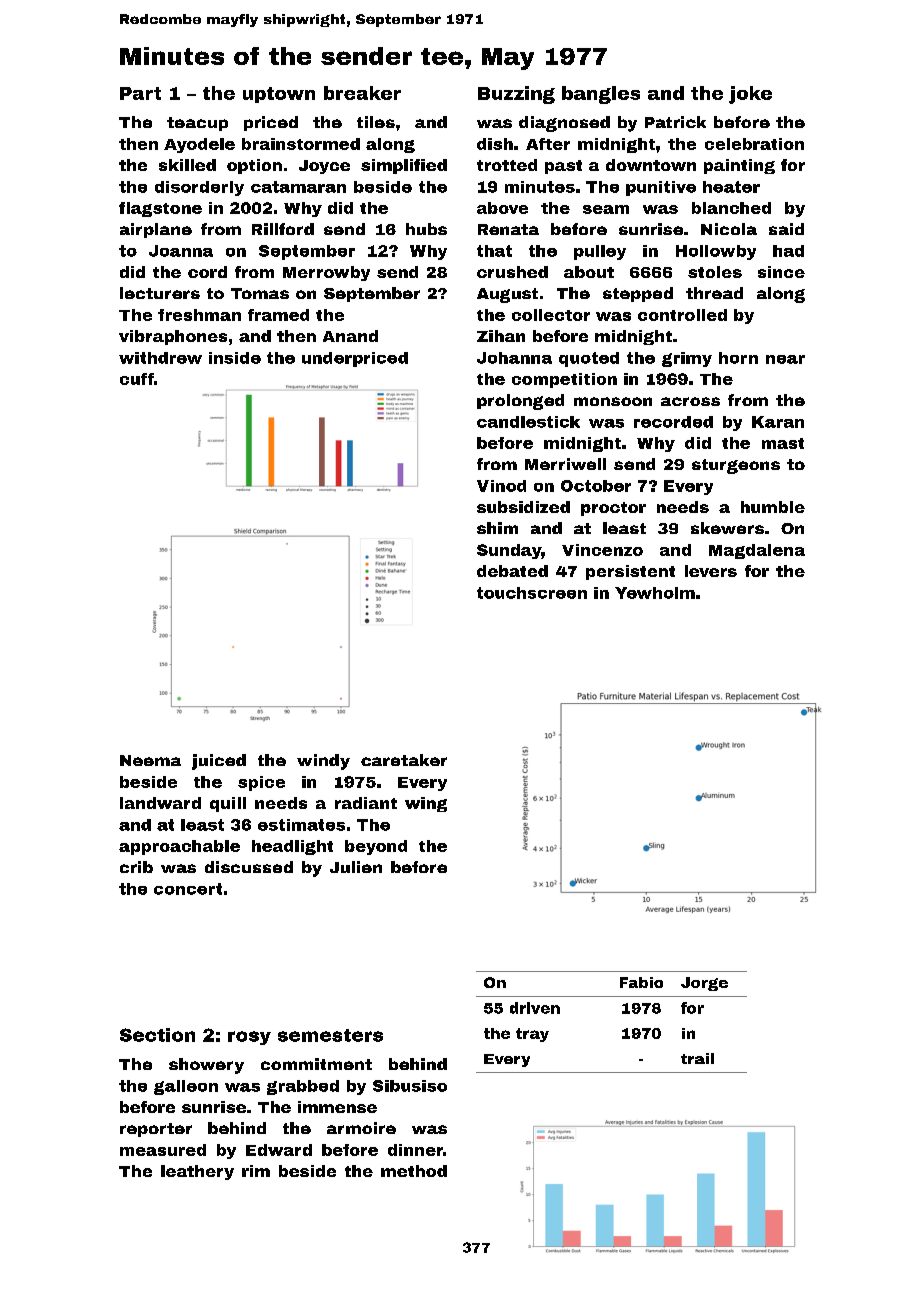  I want to click on galleon, so click(186, 1087).
